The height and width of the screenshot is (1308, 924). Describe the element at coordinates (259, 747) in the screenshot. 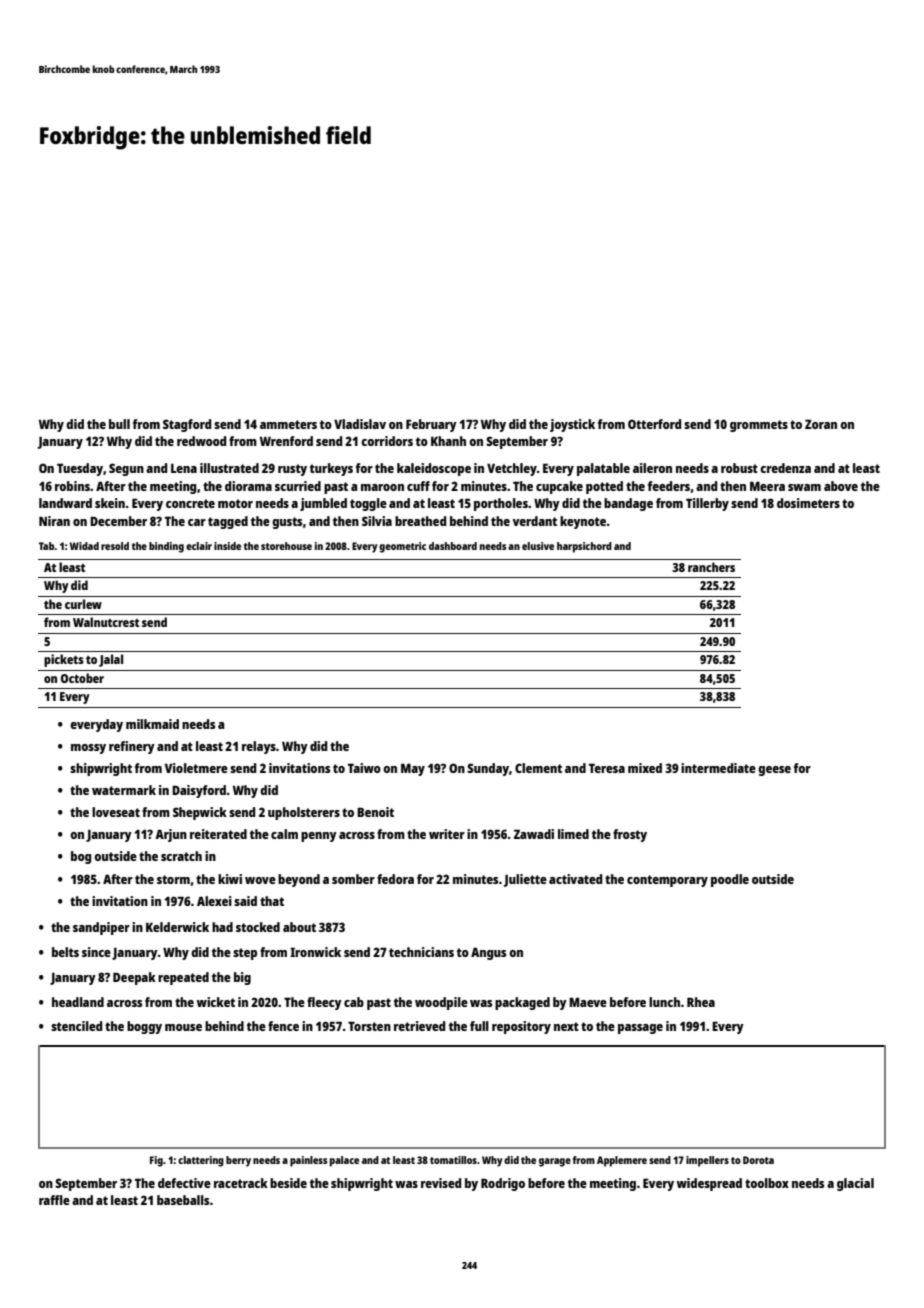

I see `relays` at that location.
